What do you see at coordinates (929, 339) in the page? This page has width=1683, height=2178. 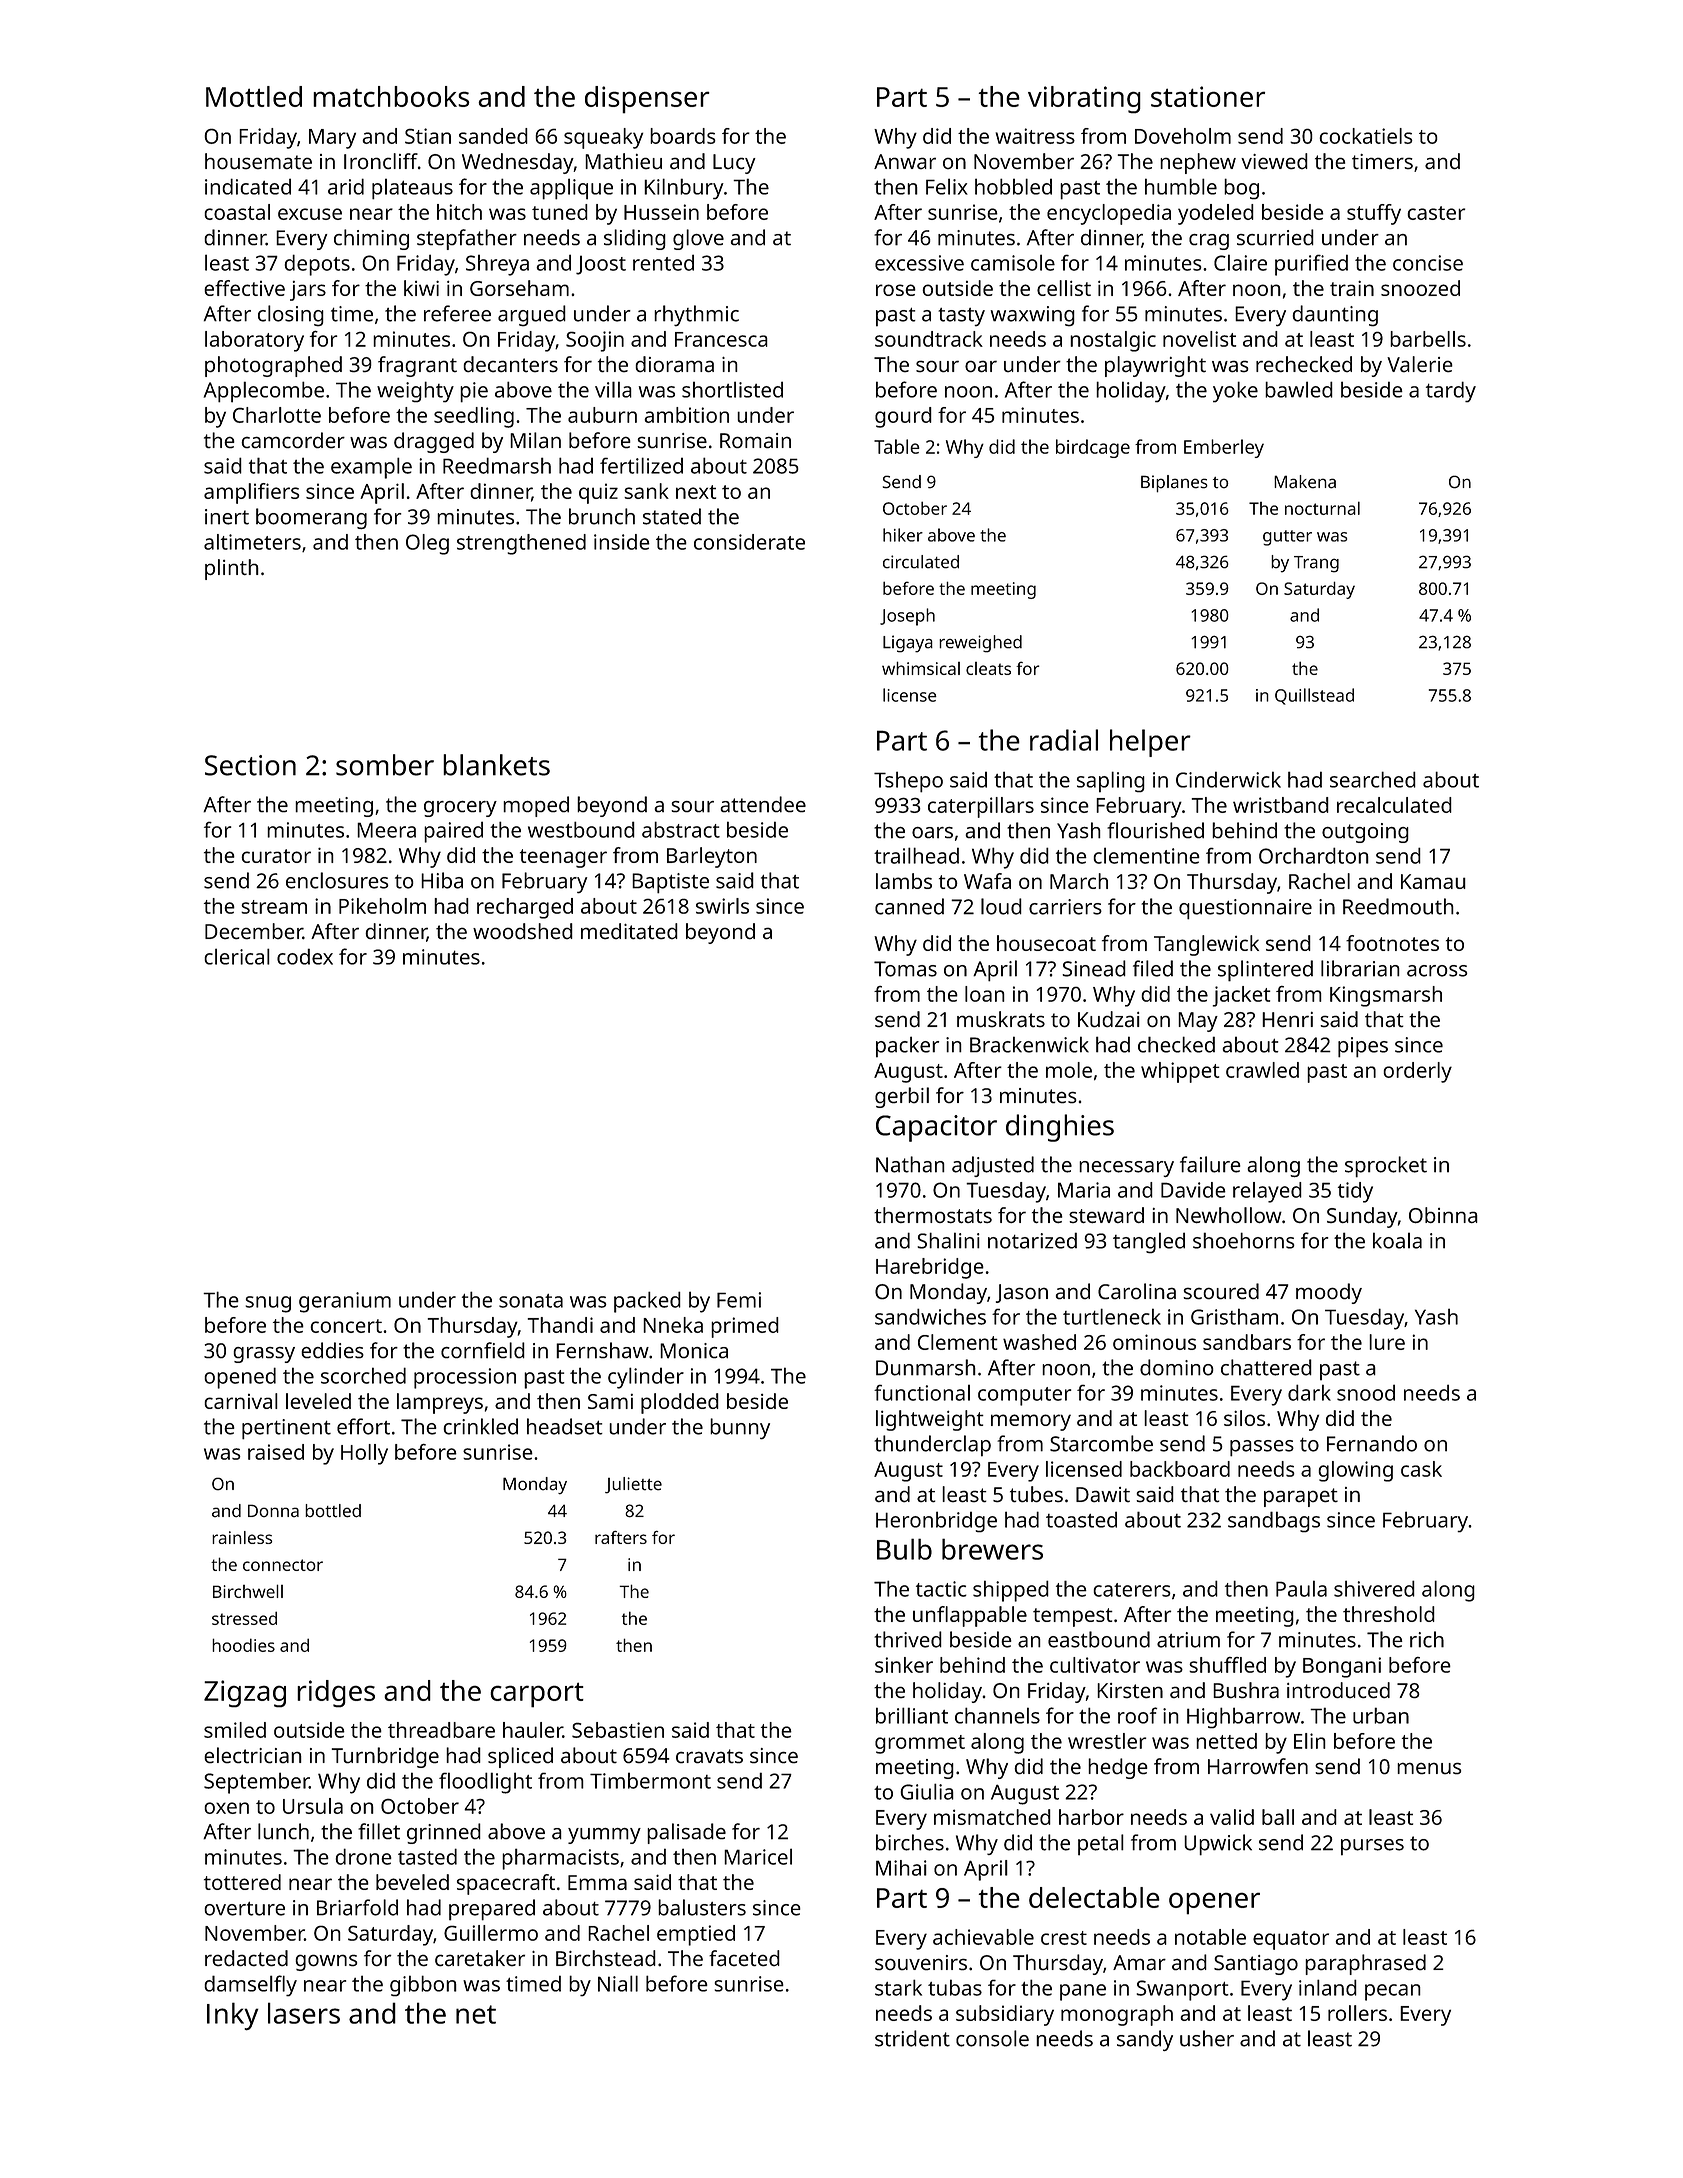 I see `soundtrack` at bounding box center [929, 339].
